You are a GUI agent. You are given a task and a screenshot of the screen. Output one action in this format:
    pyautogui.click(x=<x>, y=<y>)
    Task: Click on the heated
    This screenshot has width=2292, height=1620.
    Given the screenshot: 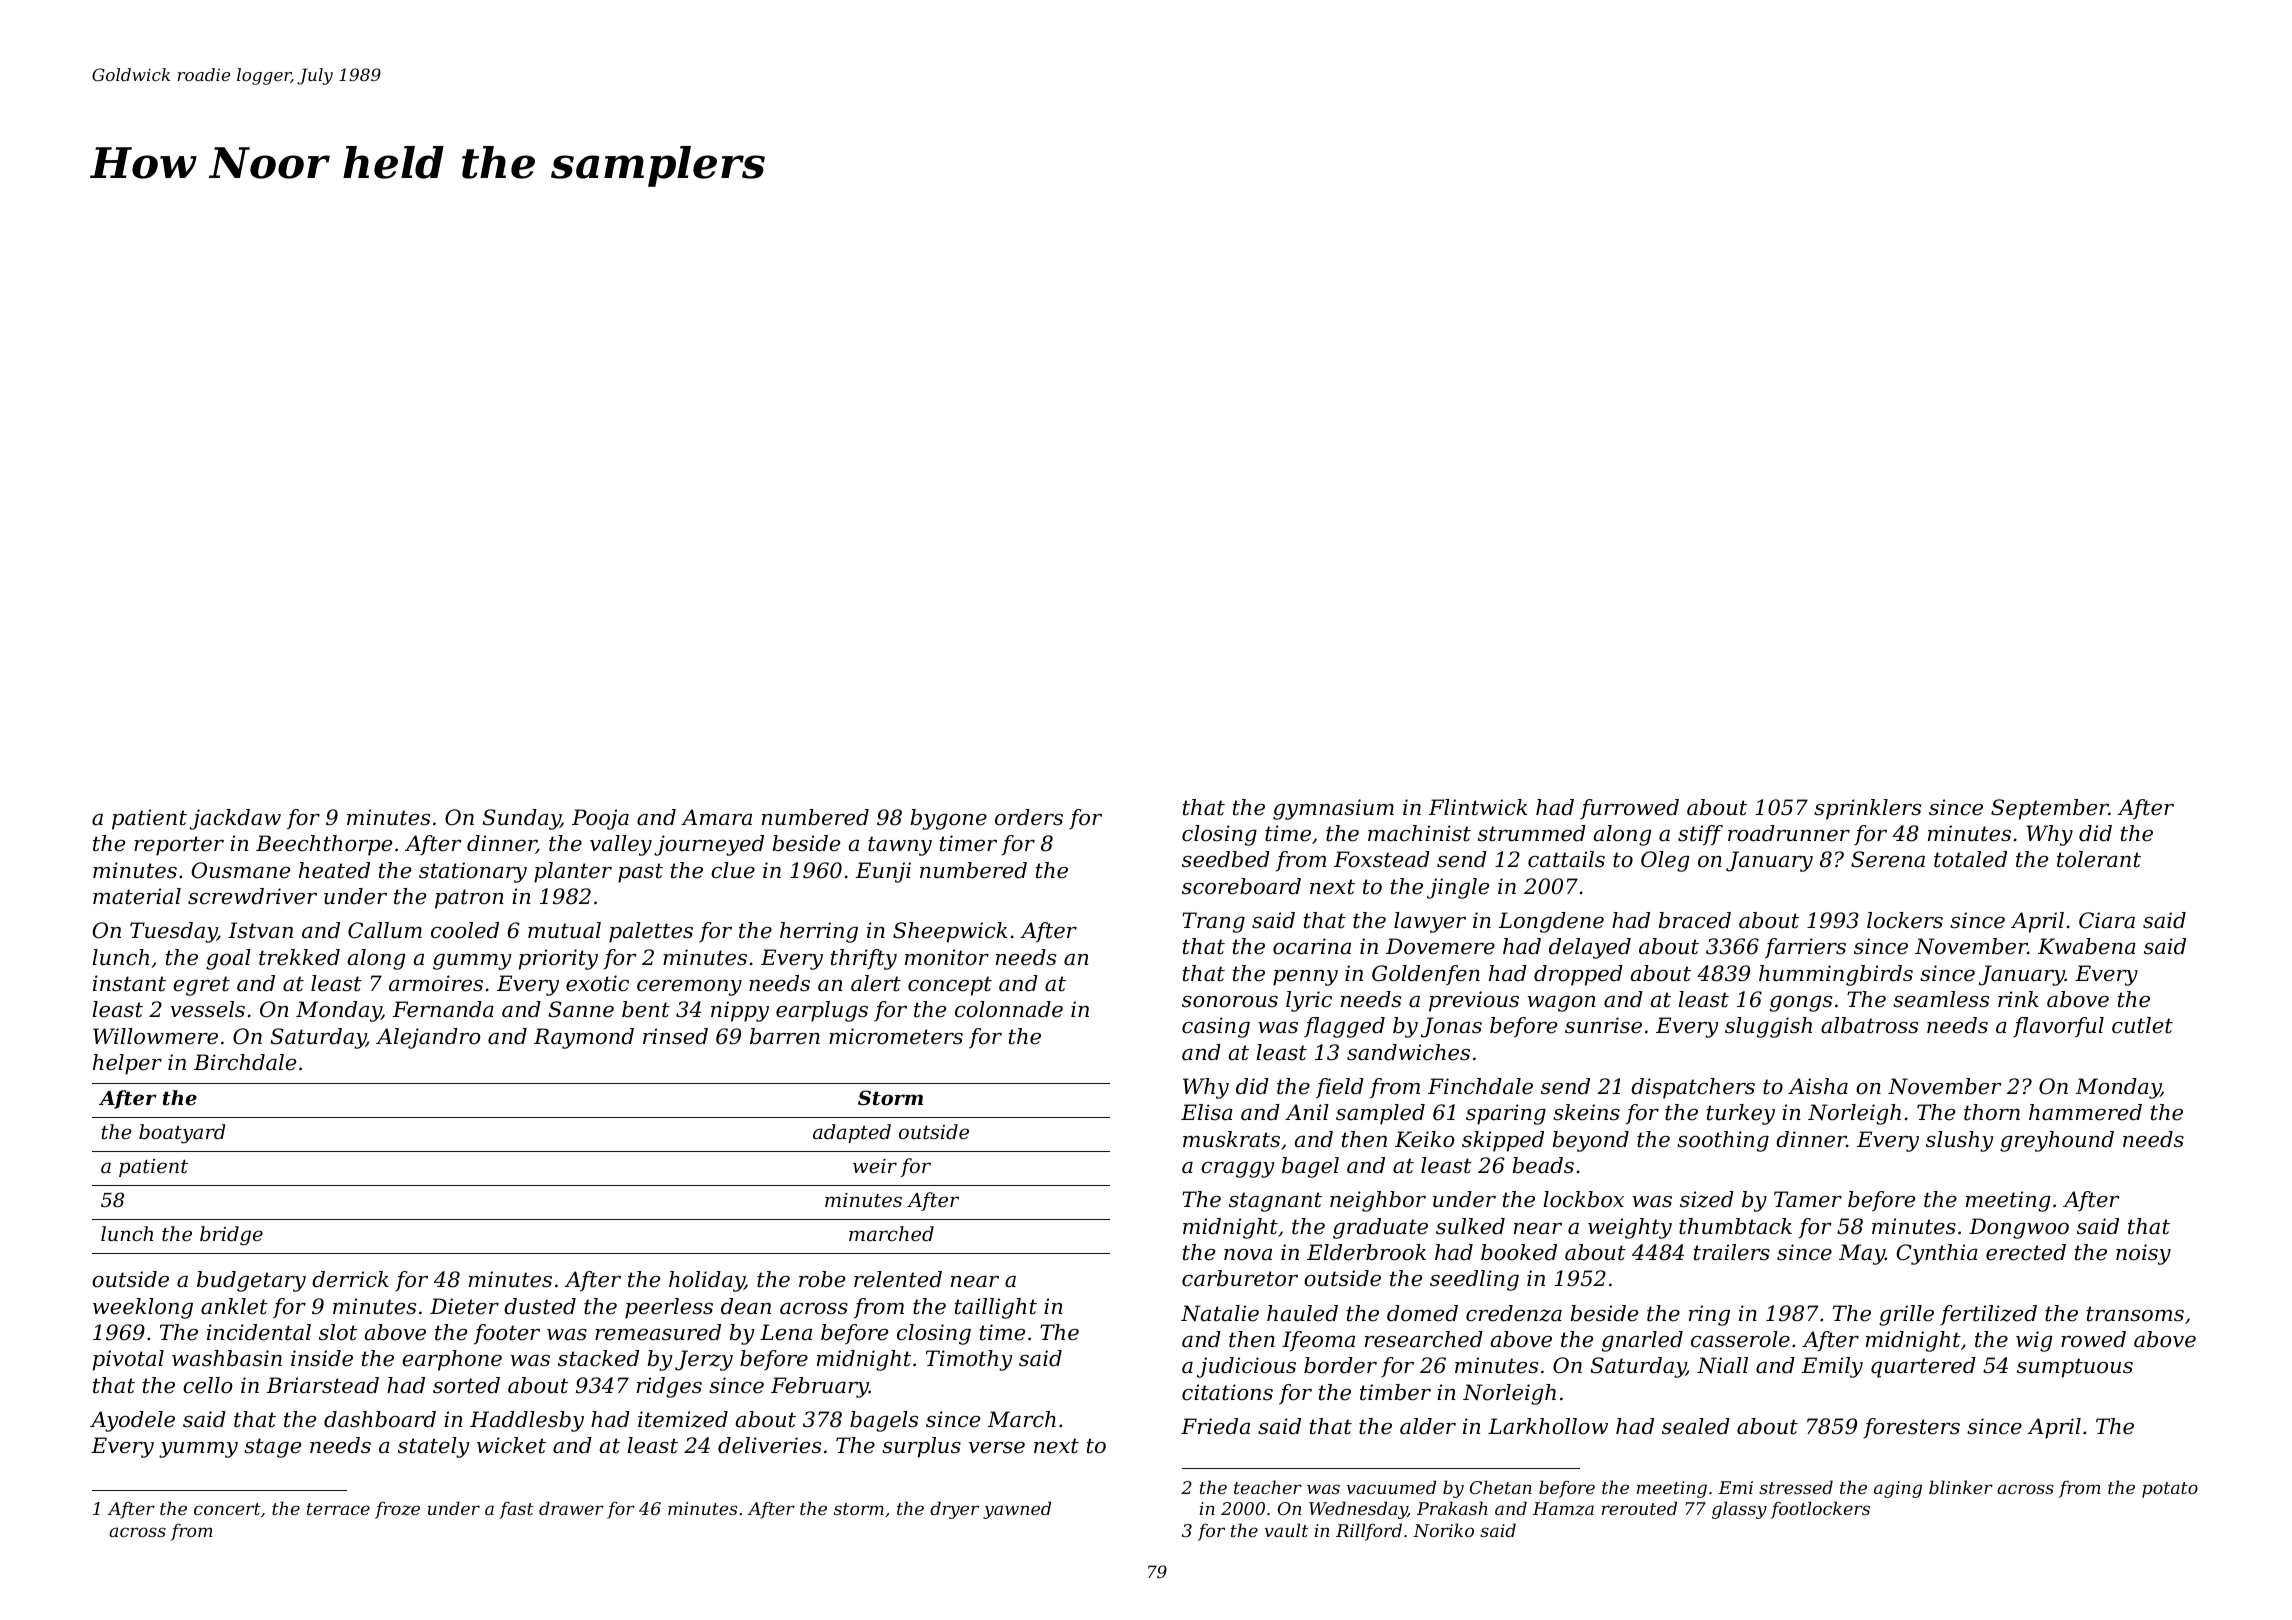 What is the action you would take?
    pyautogui.click(x=334, y=870)
